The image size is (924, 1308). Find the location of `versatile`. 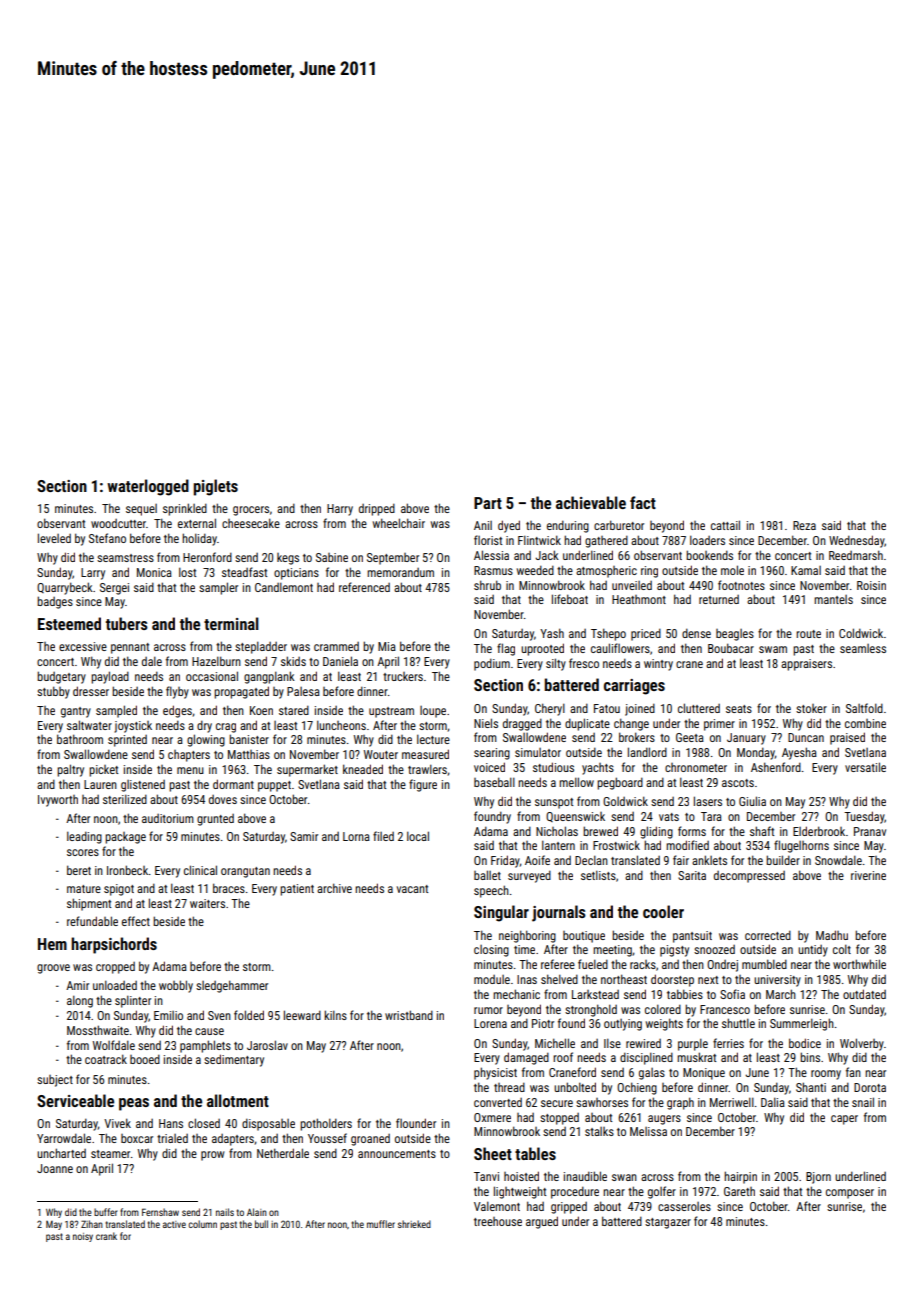

versatile is located at coordinates (865, 767).
